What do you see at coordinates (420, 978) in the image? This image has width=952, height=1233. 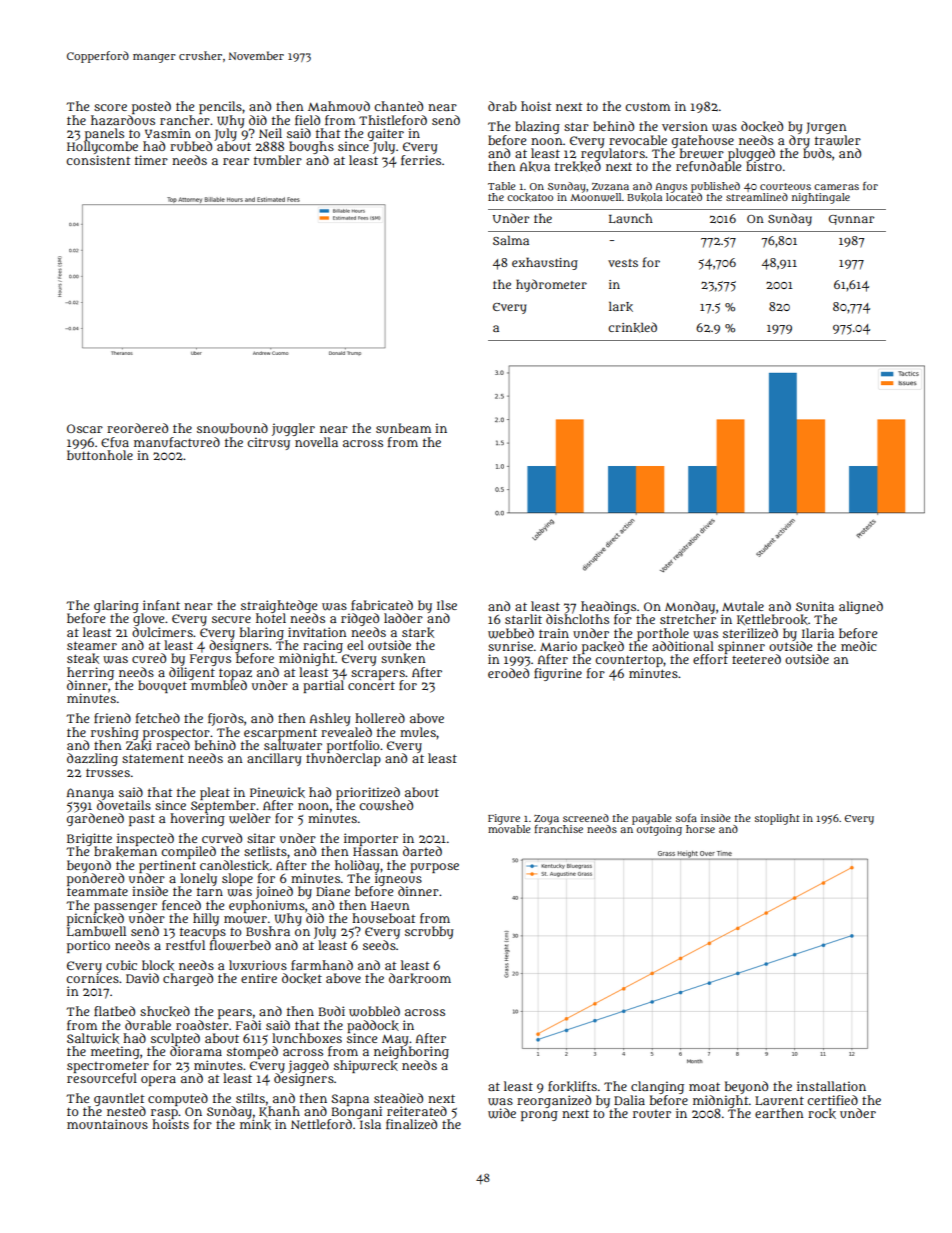 I see `darkroom` at bounding box center [420, 978].
